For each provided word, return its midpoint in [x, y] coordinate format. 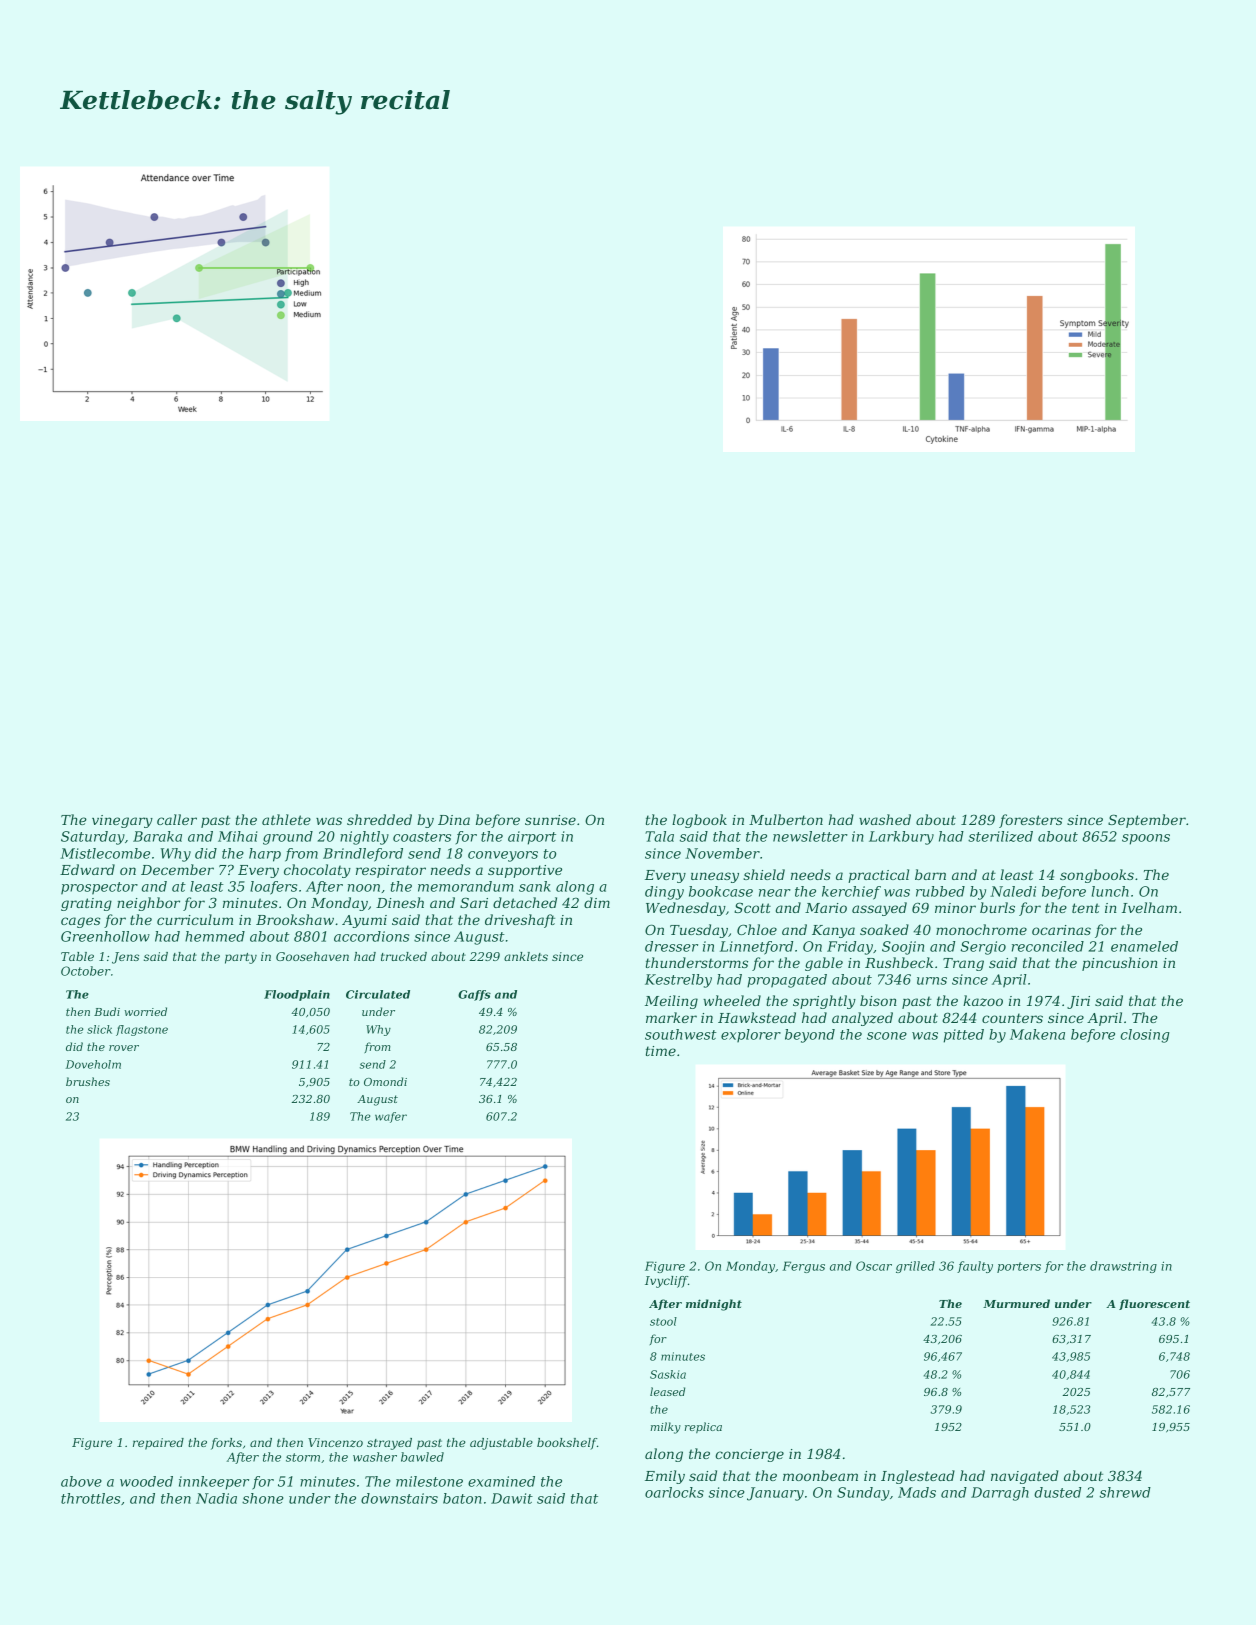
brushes [88, 1081]
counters [1012, 1018]
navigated [1024, 1477]
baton [462, 1498]
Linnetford [756, 948]
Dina [454, 820]
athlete [286, 819]
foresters [1031, 821]
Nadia [216, 1498]
